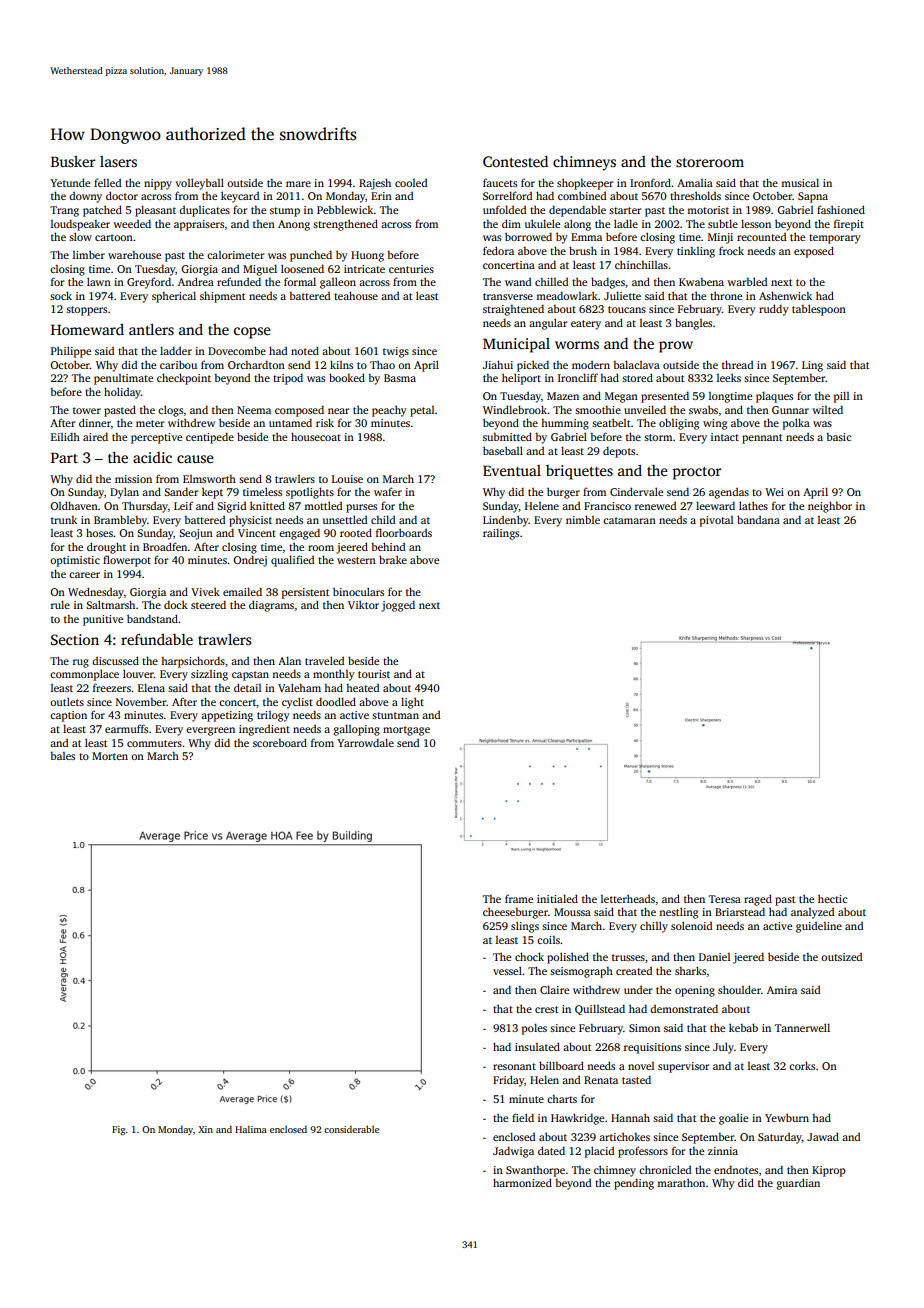  I want to click on lasers, so click(118, 161).
